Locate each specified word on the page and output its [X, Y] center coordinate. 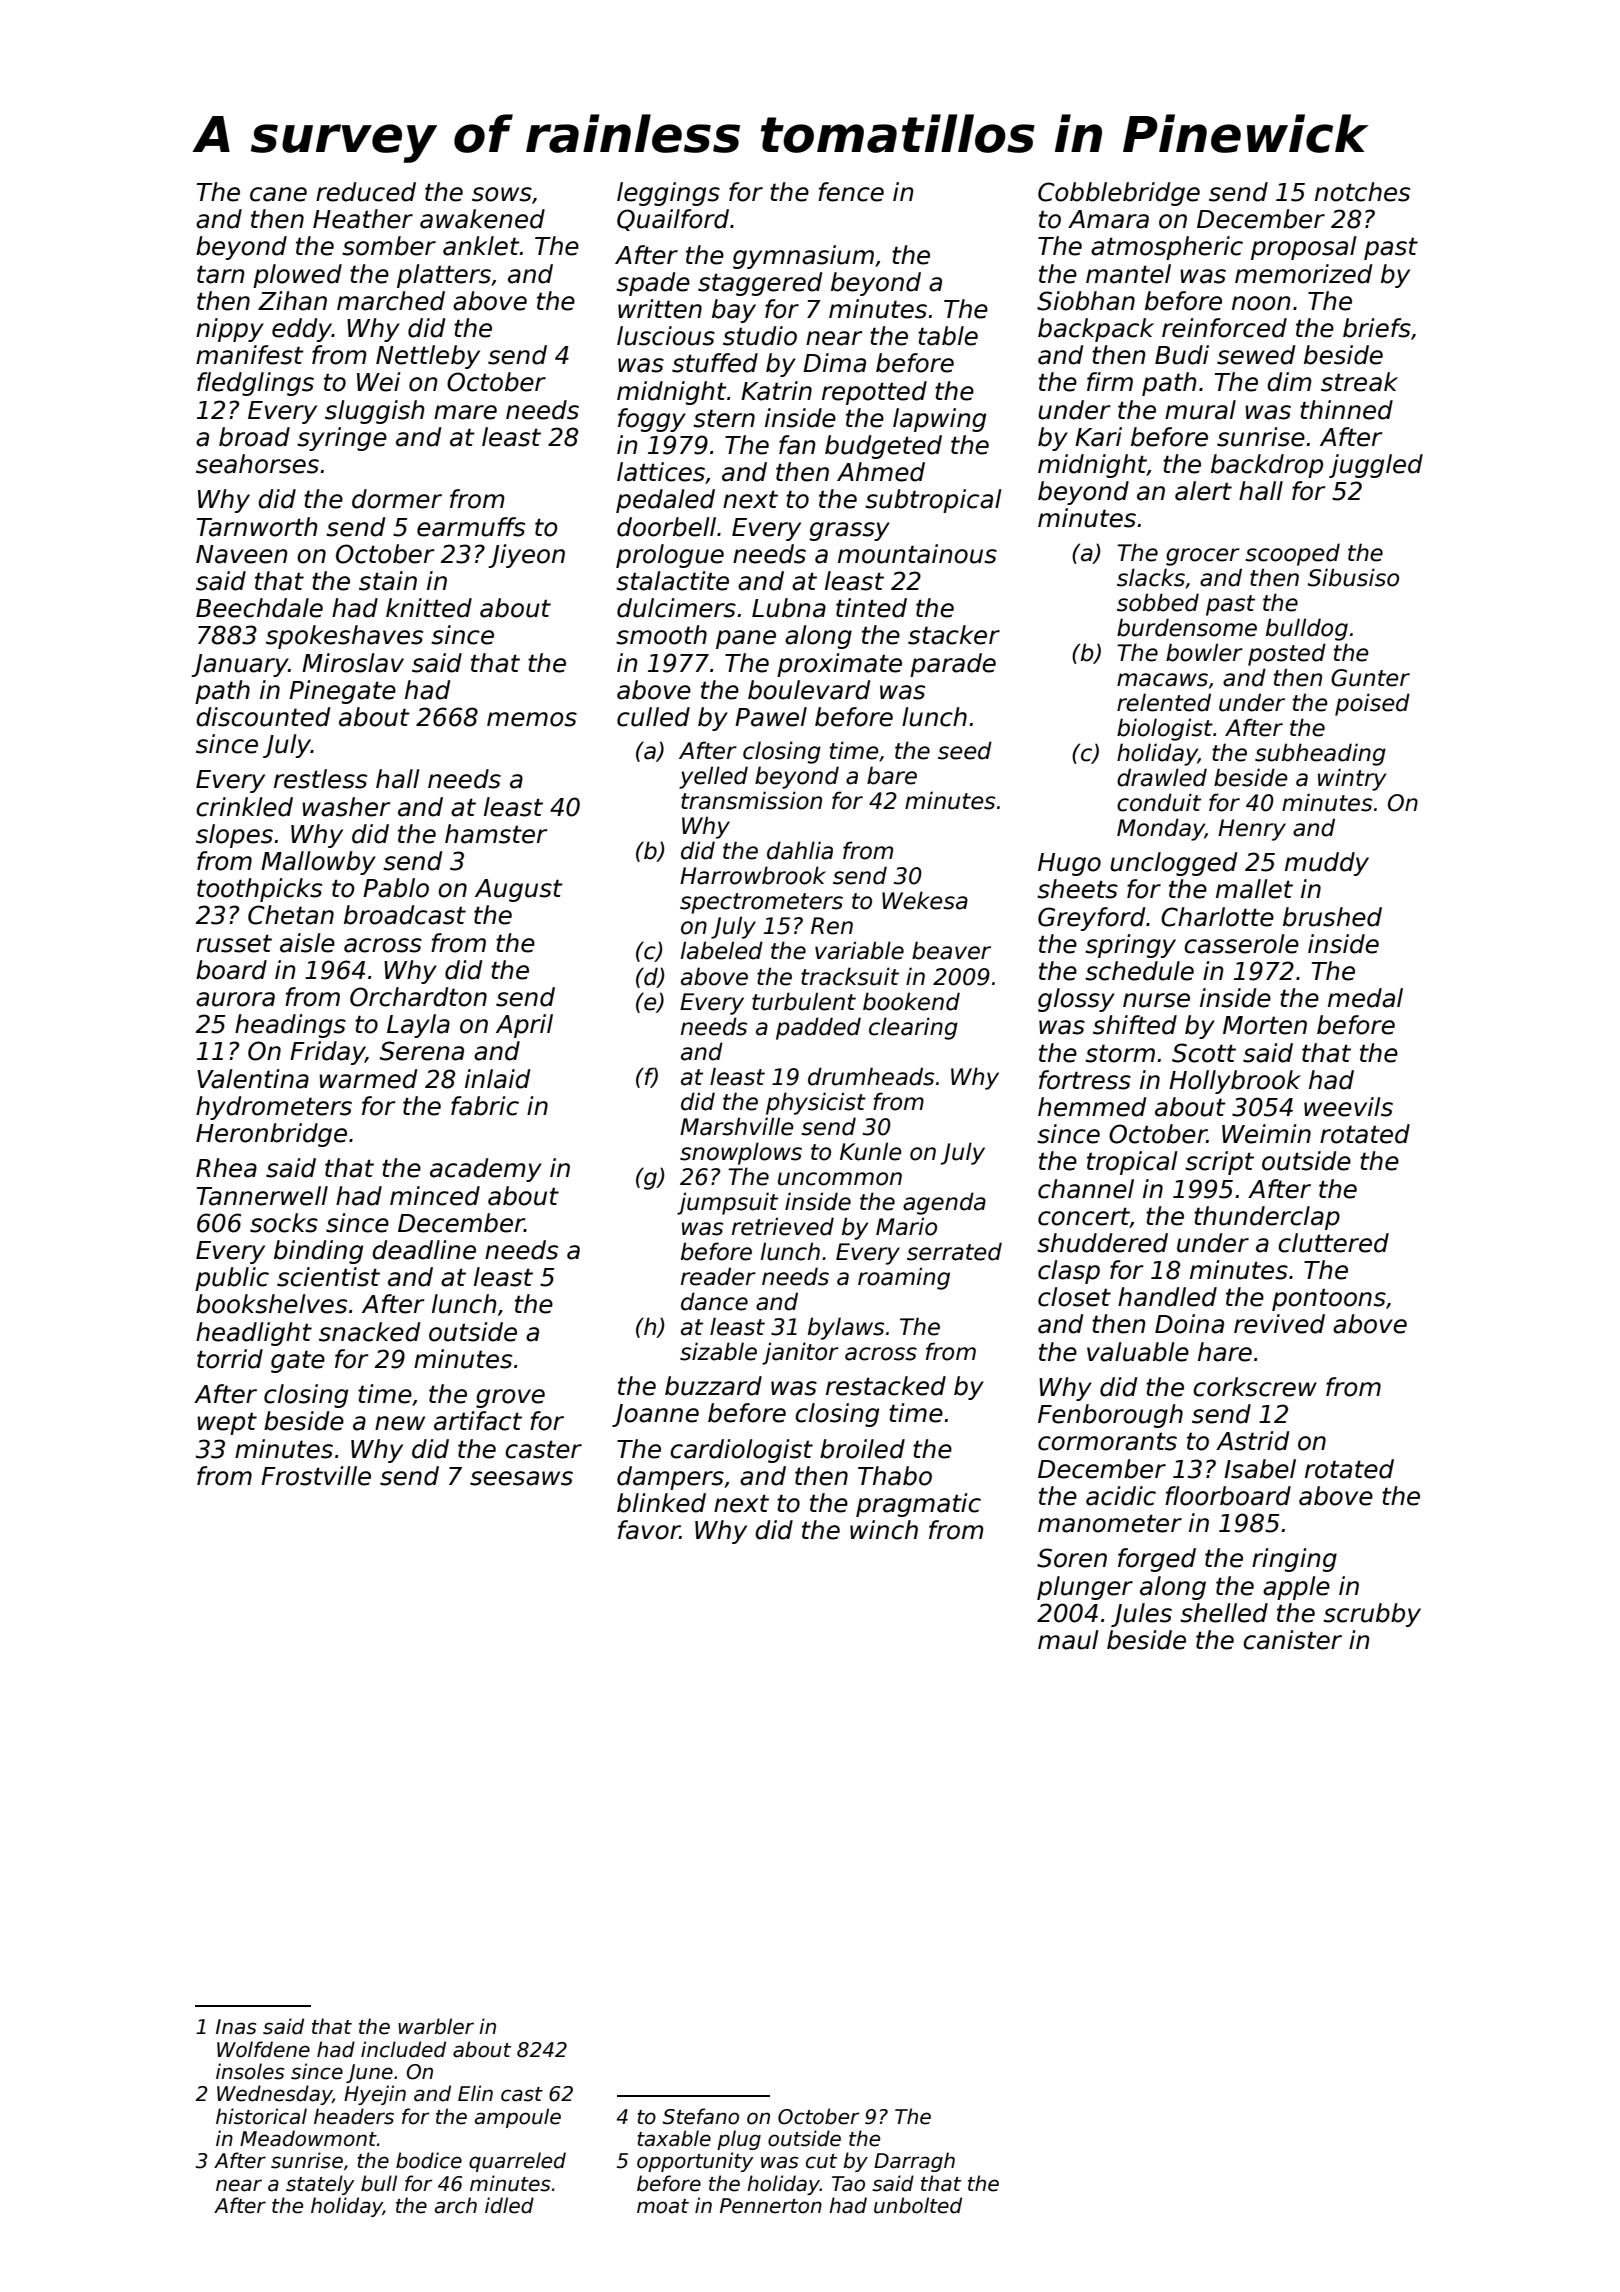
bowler [1204, 652]
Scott [1204, 1053]
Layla [418, 1026]
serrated [954, 1251]
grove [510, 1398]
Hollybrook [1235, 1082]
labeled [722, 950]
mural [1200, 410]
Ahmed [881, 472]
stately [320, 2185]
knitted [429, 608]
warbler [436, 2026]
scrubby [1372, 1615]
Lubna [789, 608]
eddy [302, 330]
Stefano [701, 2116]
